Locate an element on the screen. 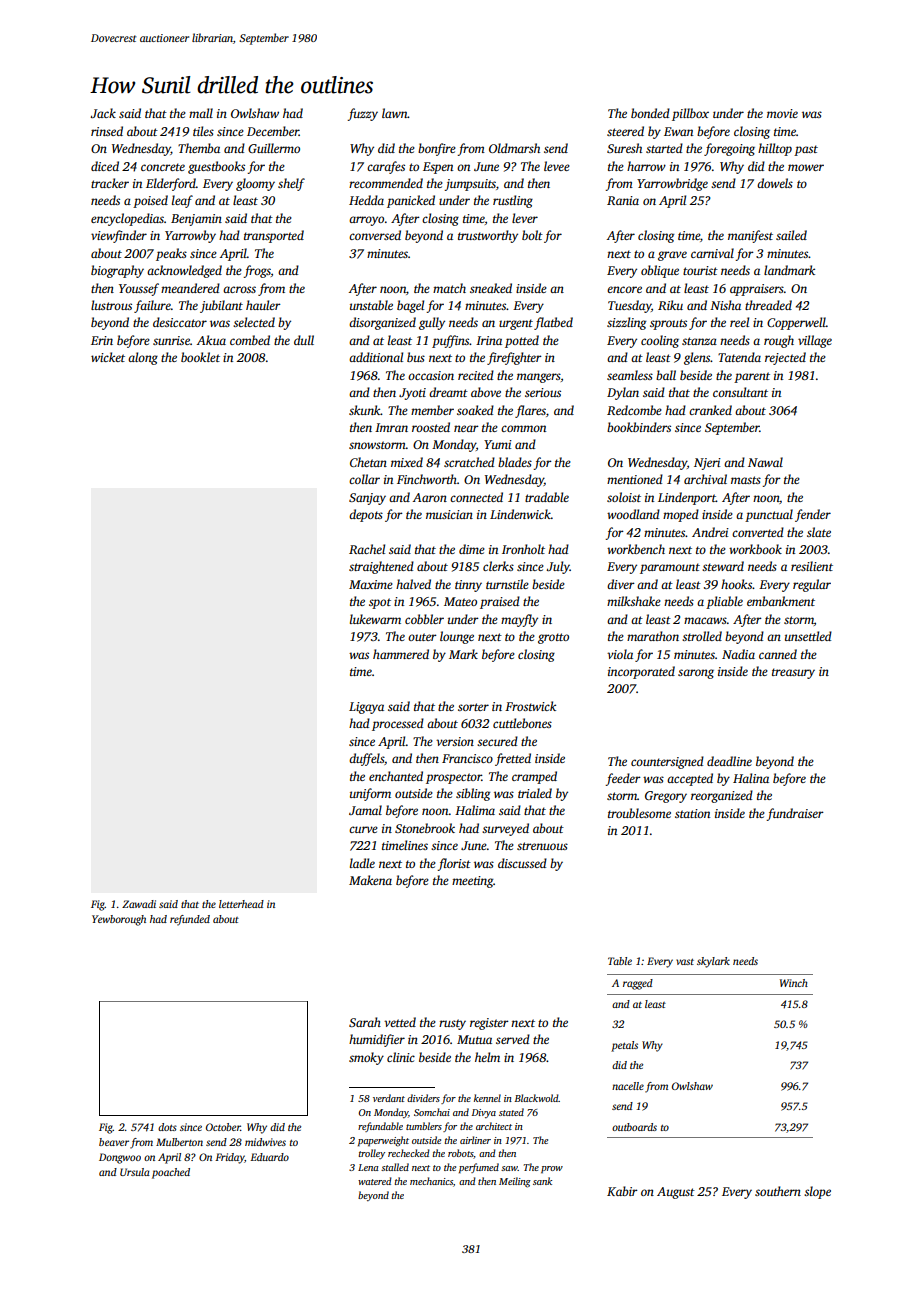  combed is located at coordinates (250, 340).
